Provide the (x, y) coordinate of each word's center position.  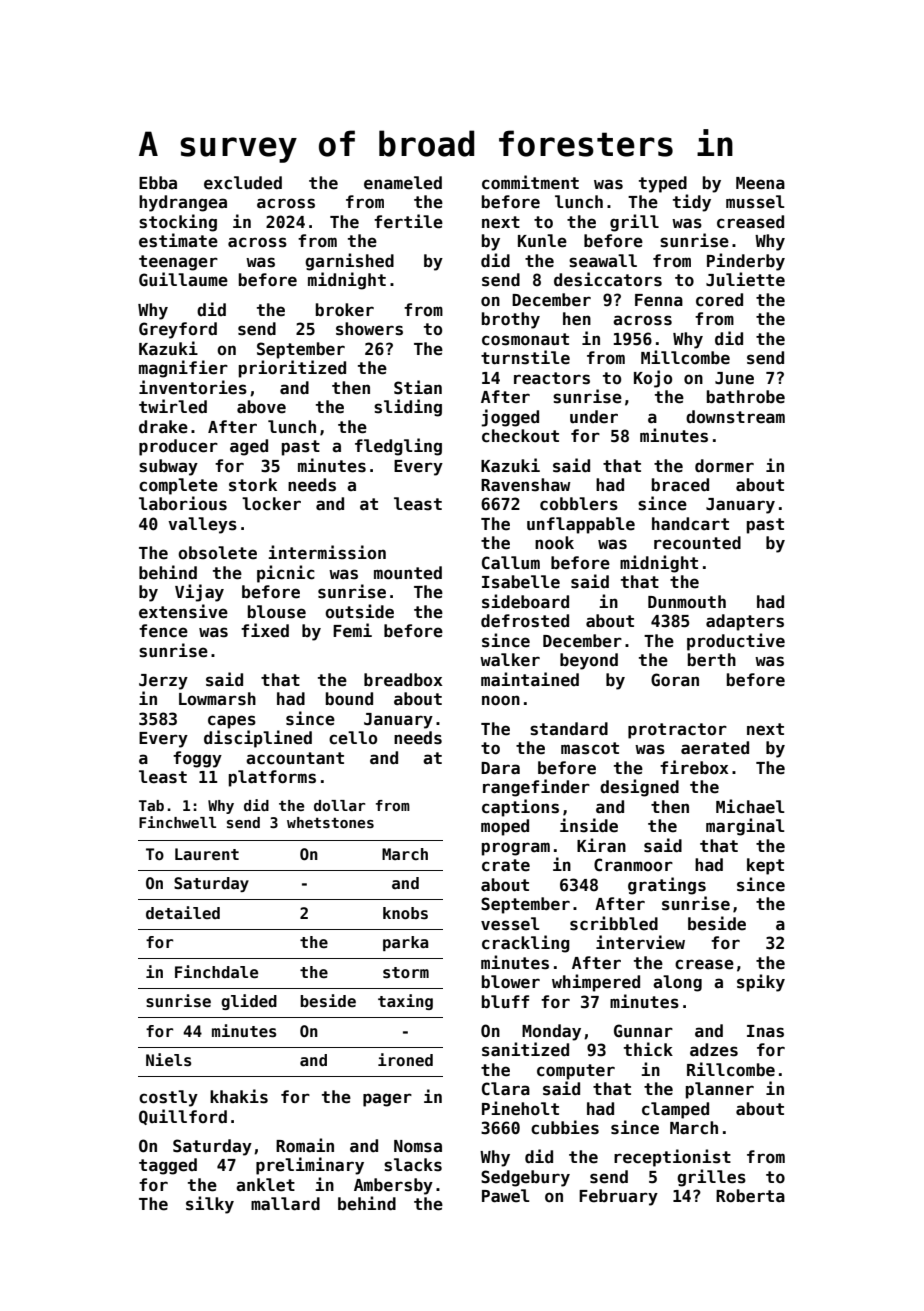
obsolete (217, 553)
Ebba (158, 182)
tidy (692, 203)
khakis (239, 1096)
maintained (530, 679)
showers (369, 329)
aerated (715, 748)
